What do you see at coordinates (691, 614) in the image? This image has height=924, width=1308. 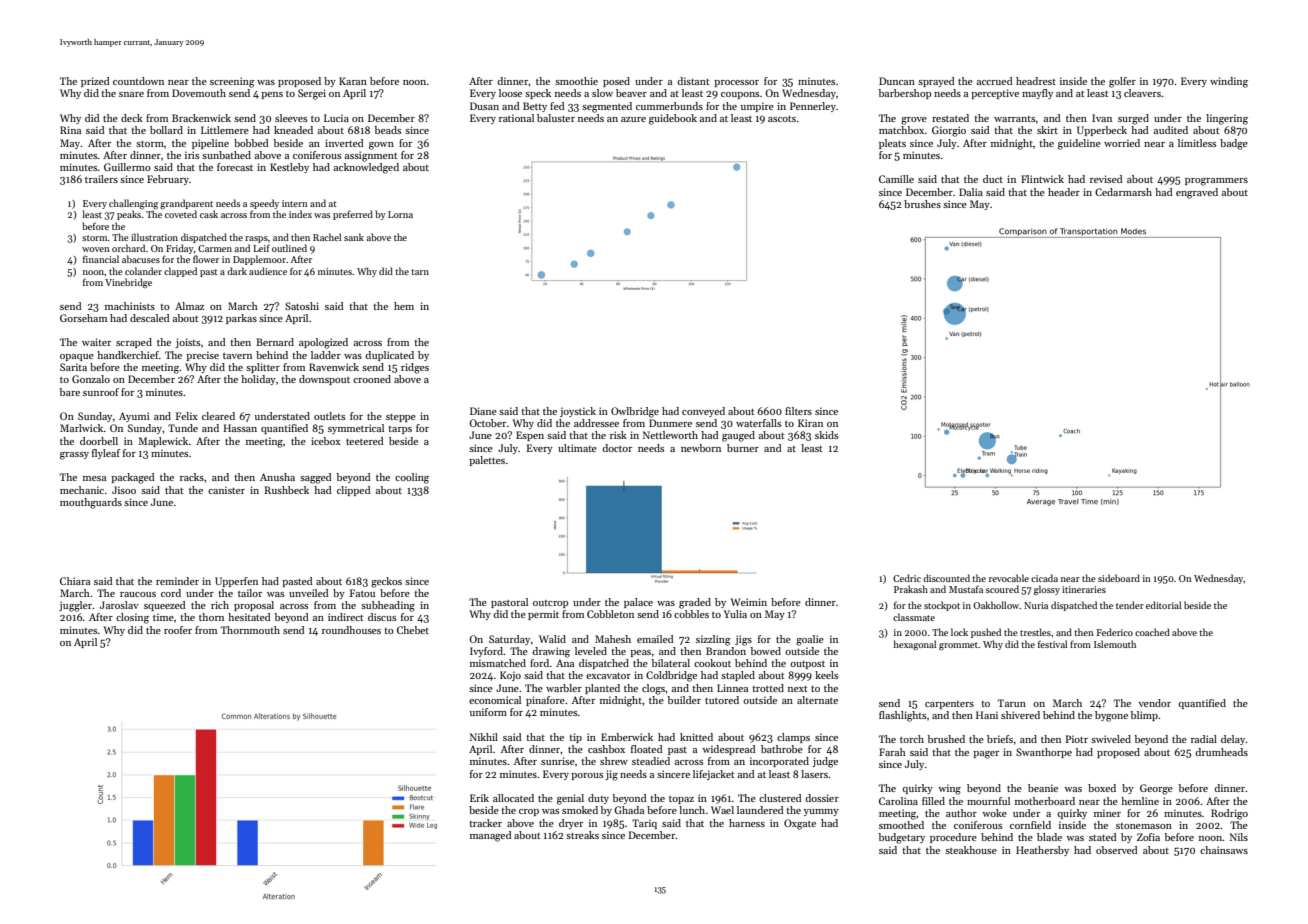 I see `cobbles` at bounding box center [691, 614].
